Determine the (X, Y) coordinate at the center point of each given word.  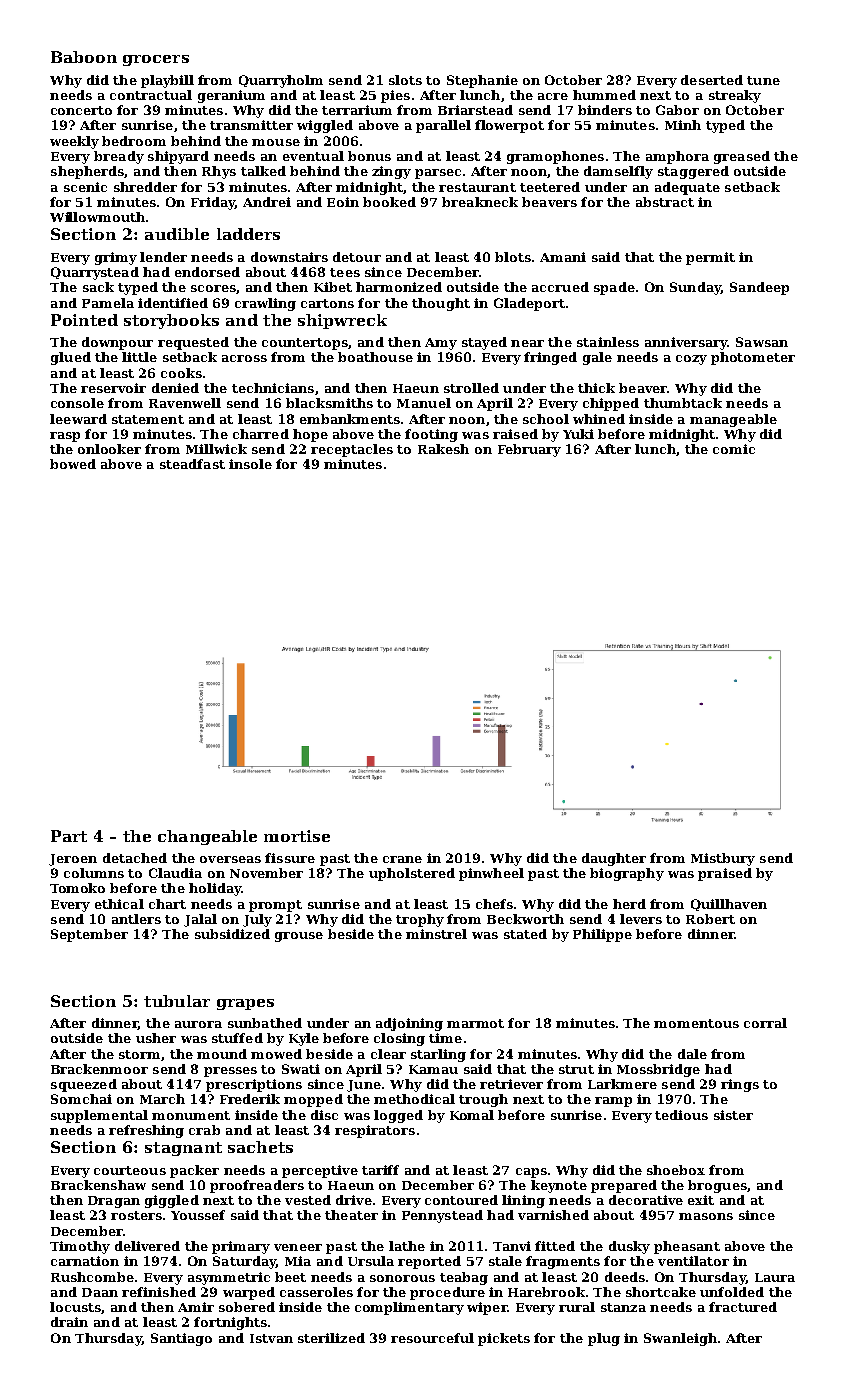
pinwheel (491, 874)
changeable (207, 837)
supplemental (99, 1116)
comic (734, 449)
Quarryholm (281, 81)
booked (389, 202)
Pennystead (442, 1216)
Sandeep (759, 288)
